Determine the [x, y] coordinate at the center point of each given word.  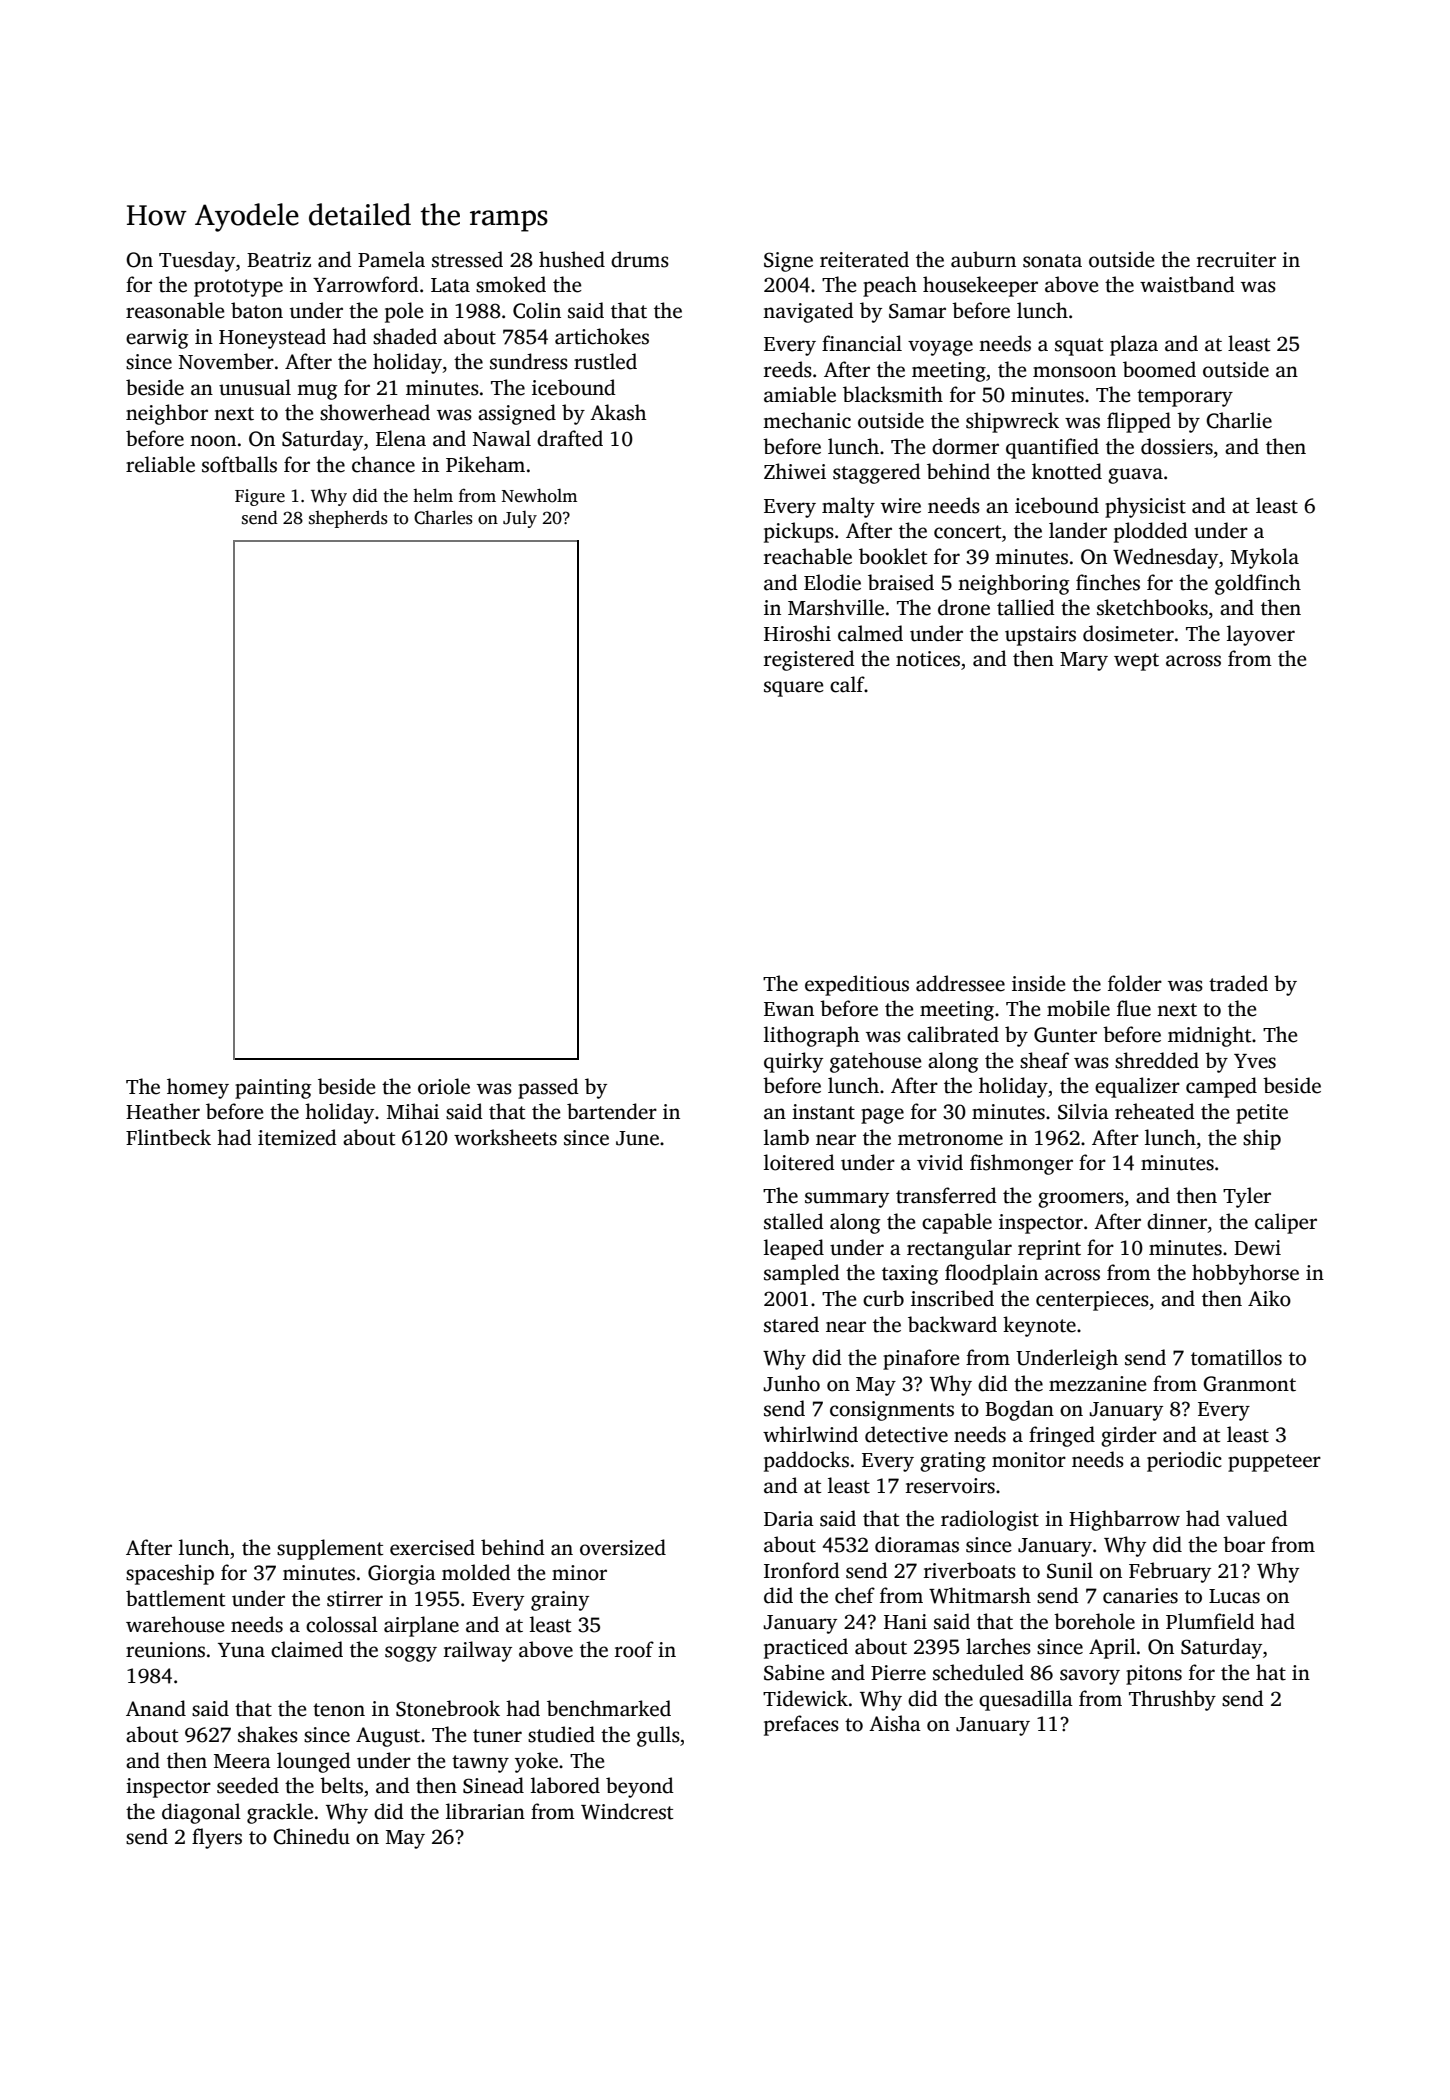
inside [1039, 983]
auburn [983, 259]
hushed [572, 259]
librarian [485, 1811]
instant [823, 1112]
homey [198, 1088]
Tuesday [197, 261]
